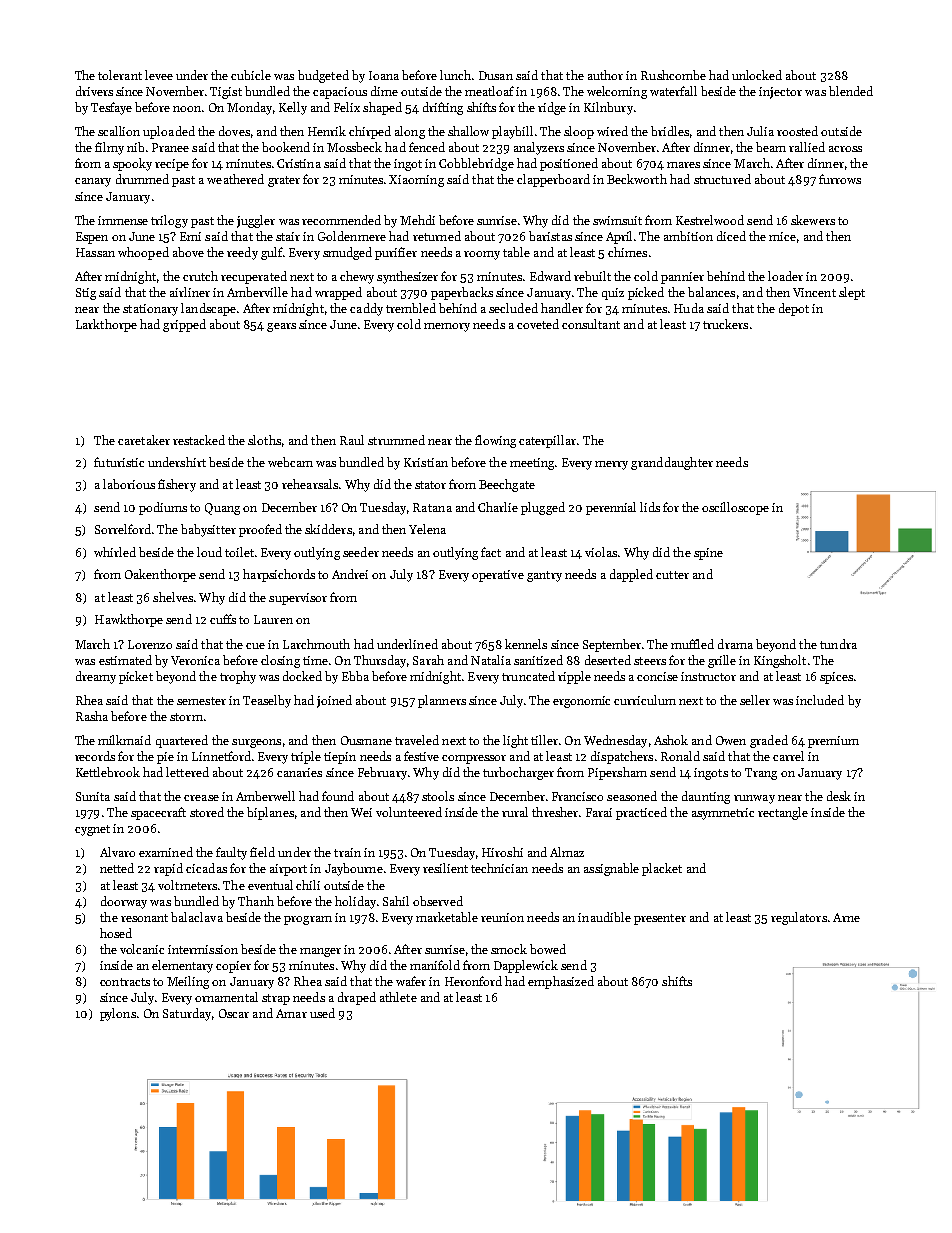 The image size is (952, 1233). I want to click on Julia, so click(760, 131).
